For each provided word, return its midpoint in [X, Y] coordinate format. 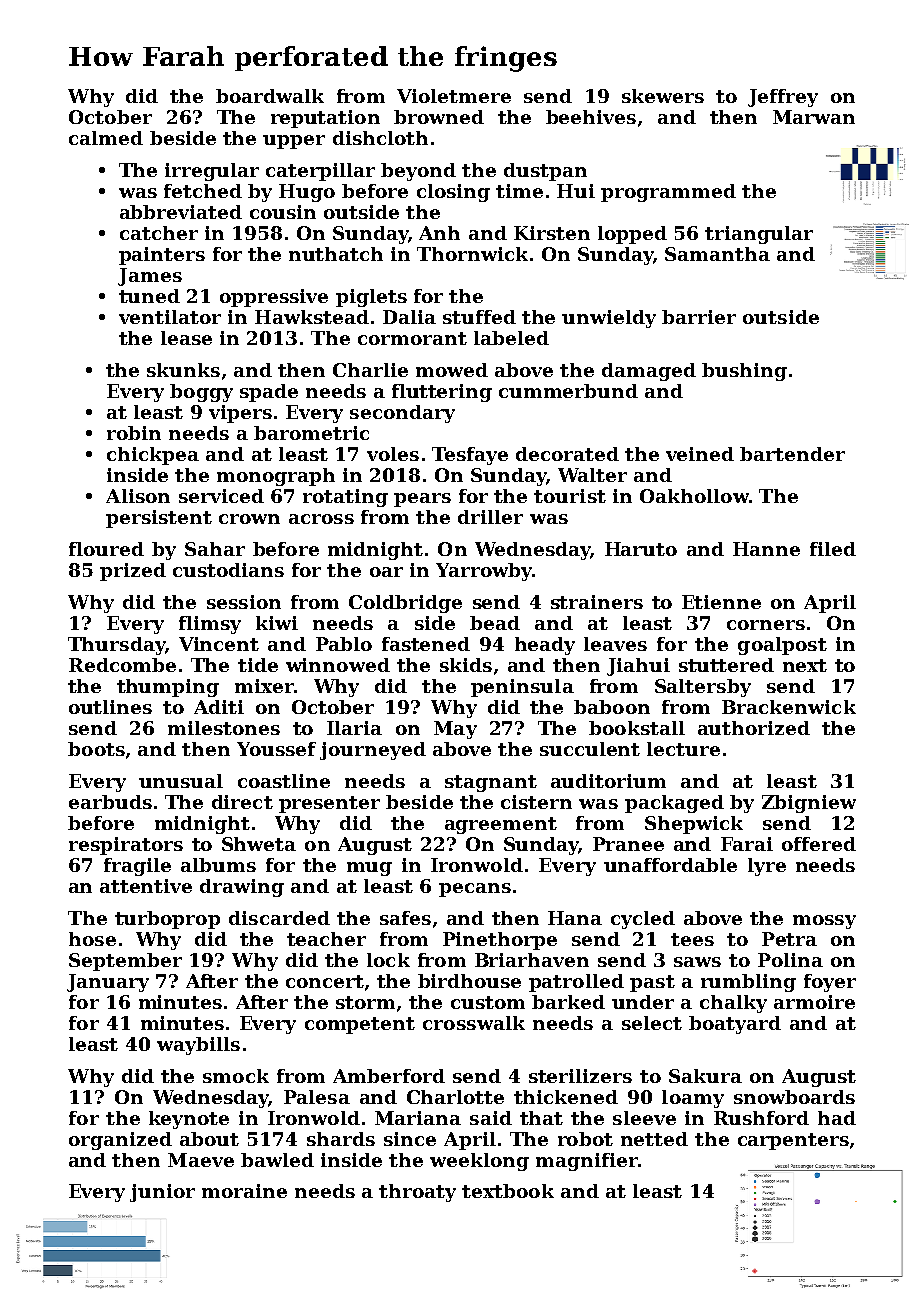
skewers [663, 96]
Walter [592, 475]
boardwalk [270, 96]
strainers [597, 602]
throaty [417, 1193]
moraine [244, 1191]
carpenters [793, 1141]
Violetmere [454, 96]
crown [249, 519]
